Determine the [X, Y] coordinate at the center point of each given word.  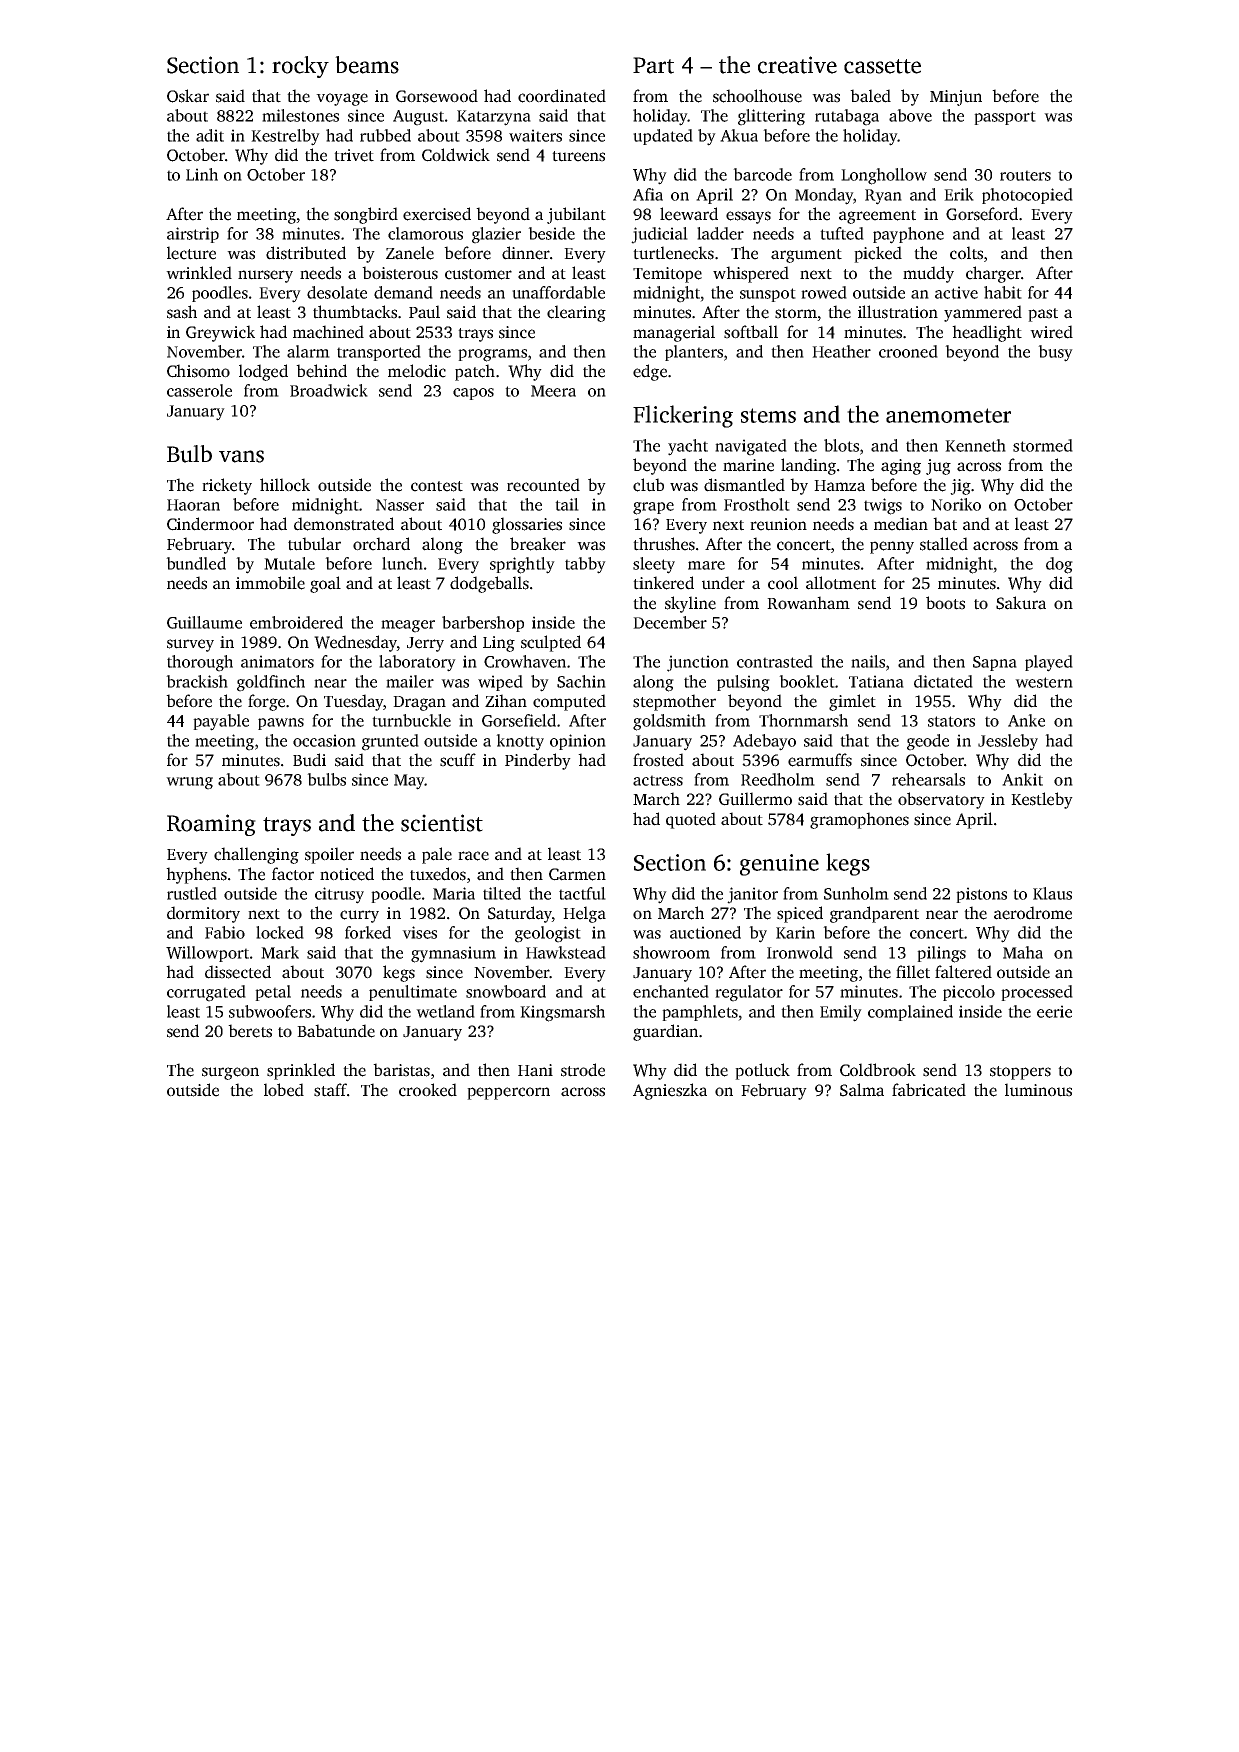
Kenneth [975, 445]
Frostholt [757, 504]
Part [653, 65]
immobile [270, 583]
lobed [284, 1090]
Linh [202, 174]
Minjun [956, 98]
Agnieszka [670, 1091]
